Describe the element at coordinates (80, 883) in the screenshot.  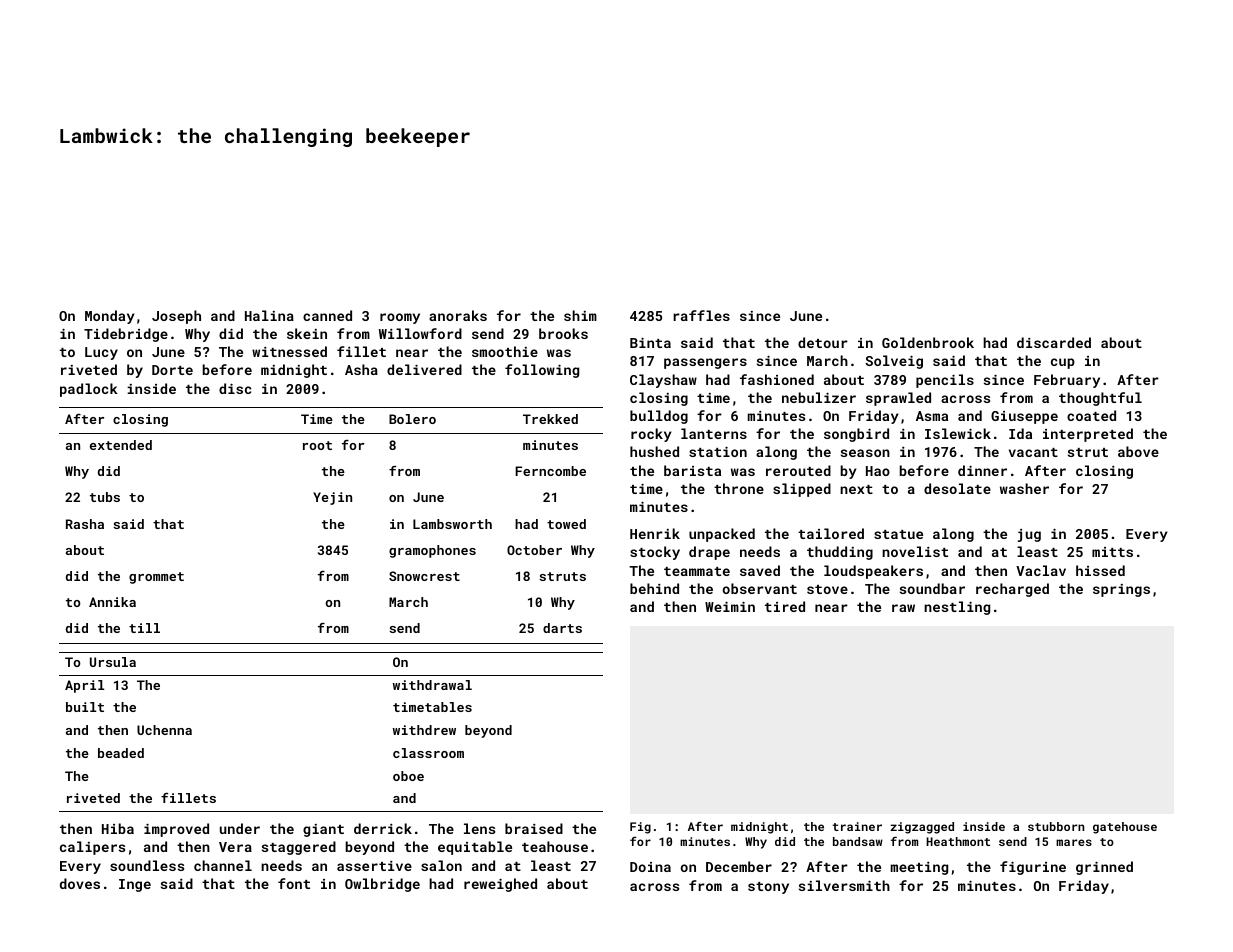
I see `doves` at that location.
